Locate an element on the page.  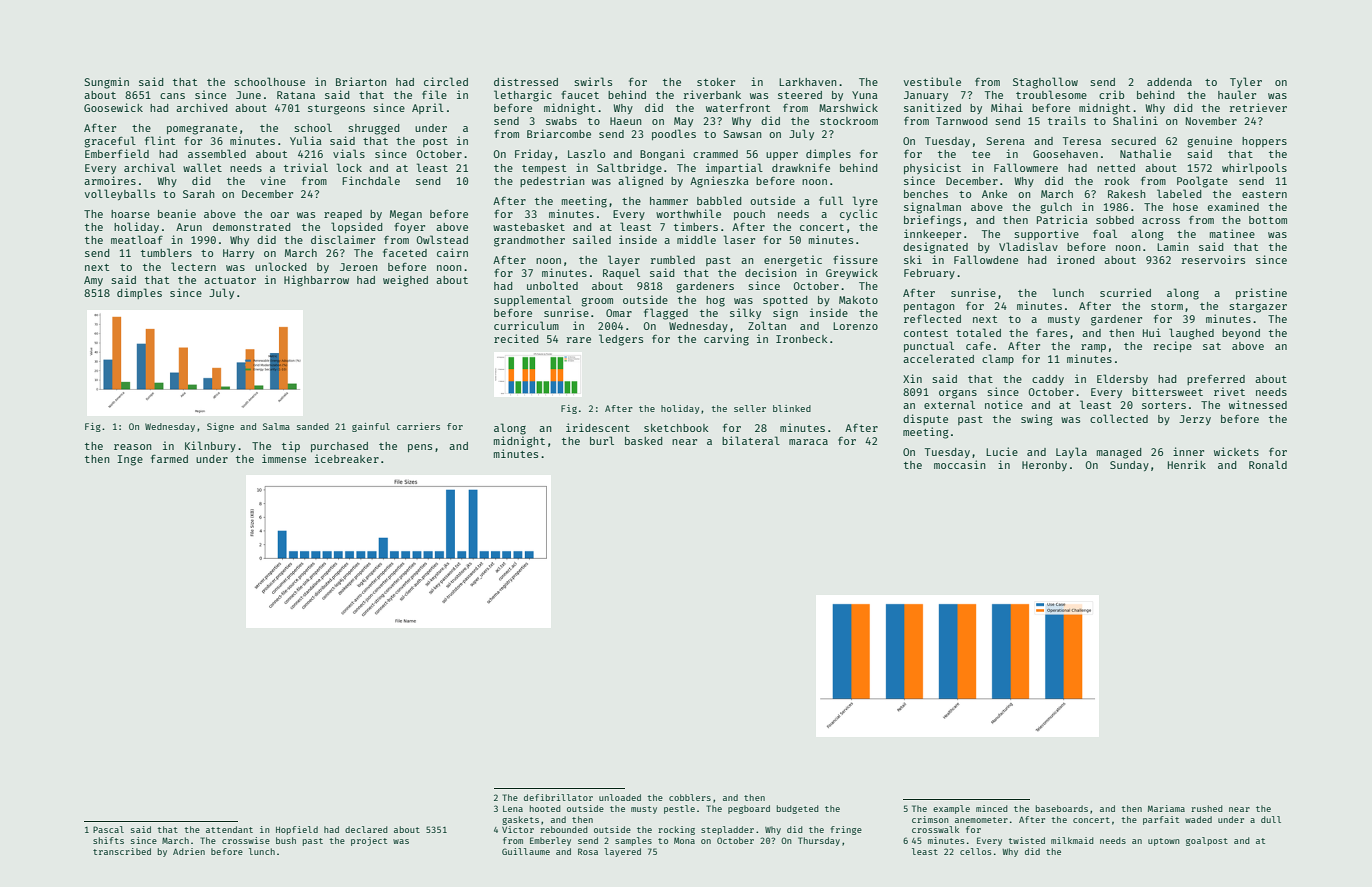
Sungmin is located at coordinates (107, 83).
